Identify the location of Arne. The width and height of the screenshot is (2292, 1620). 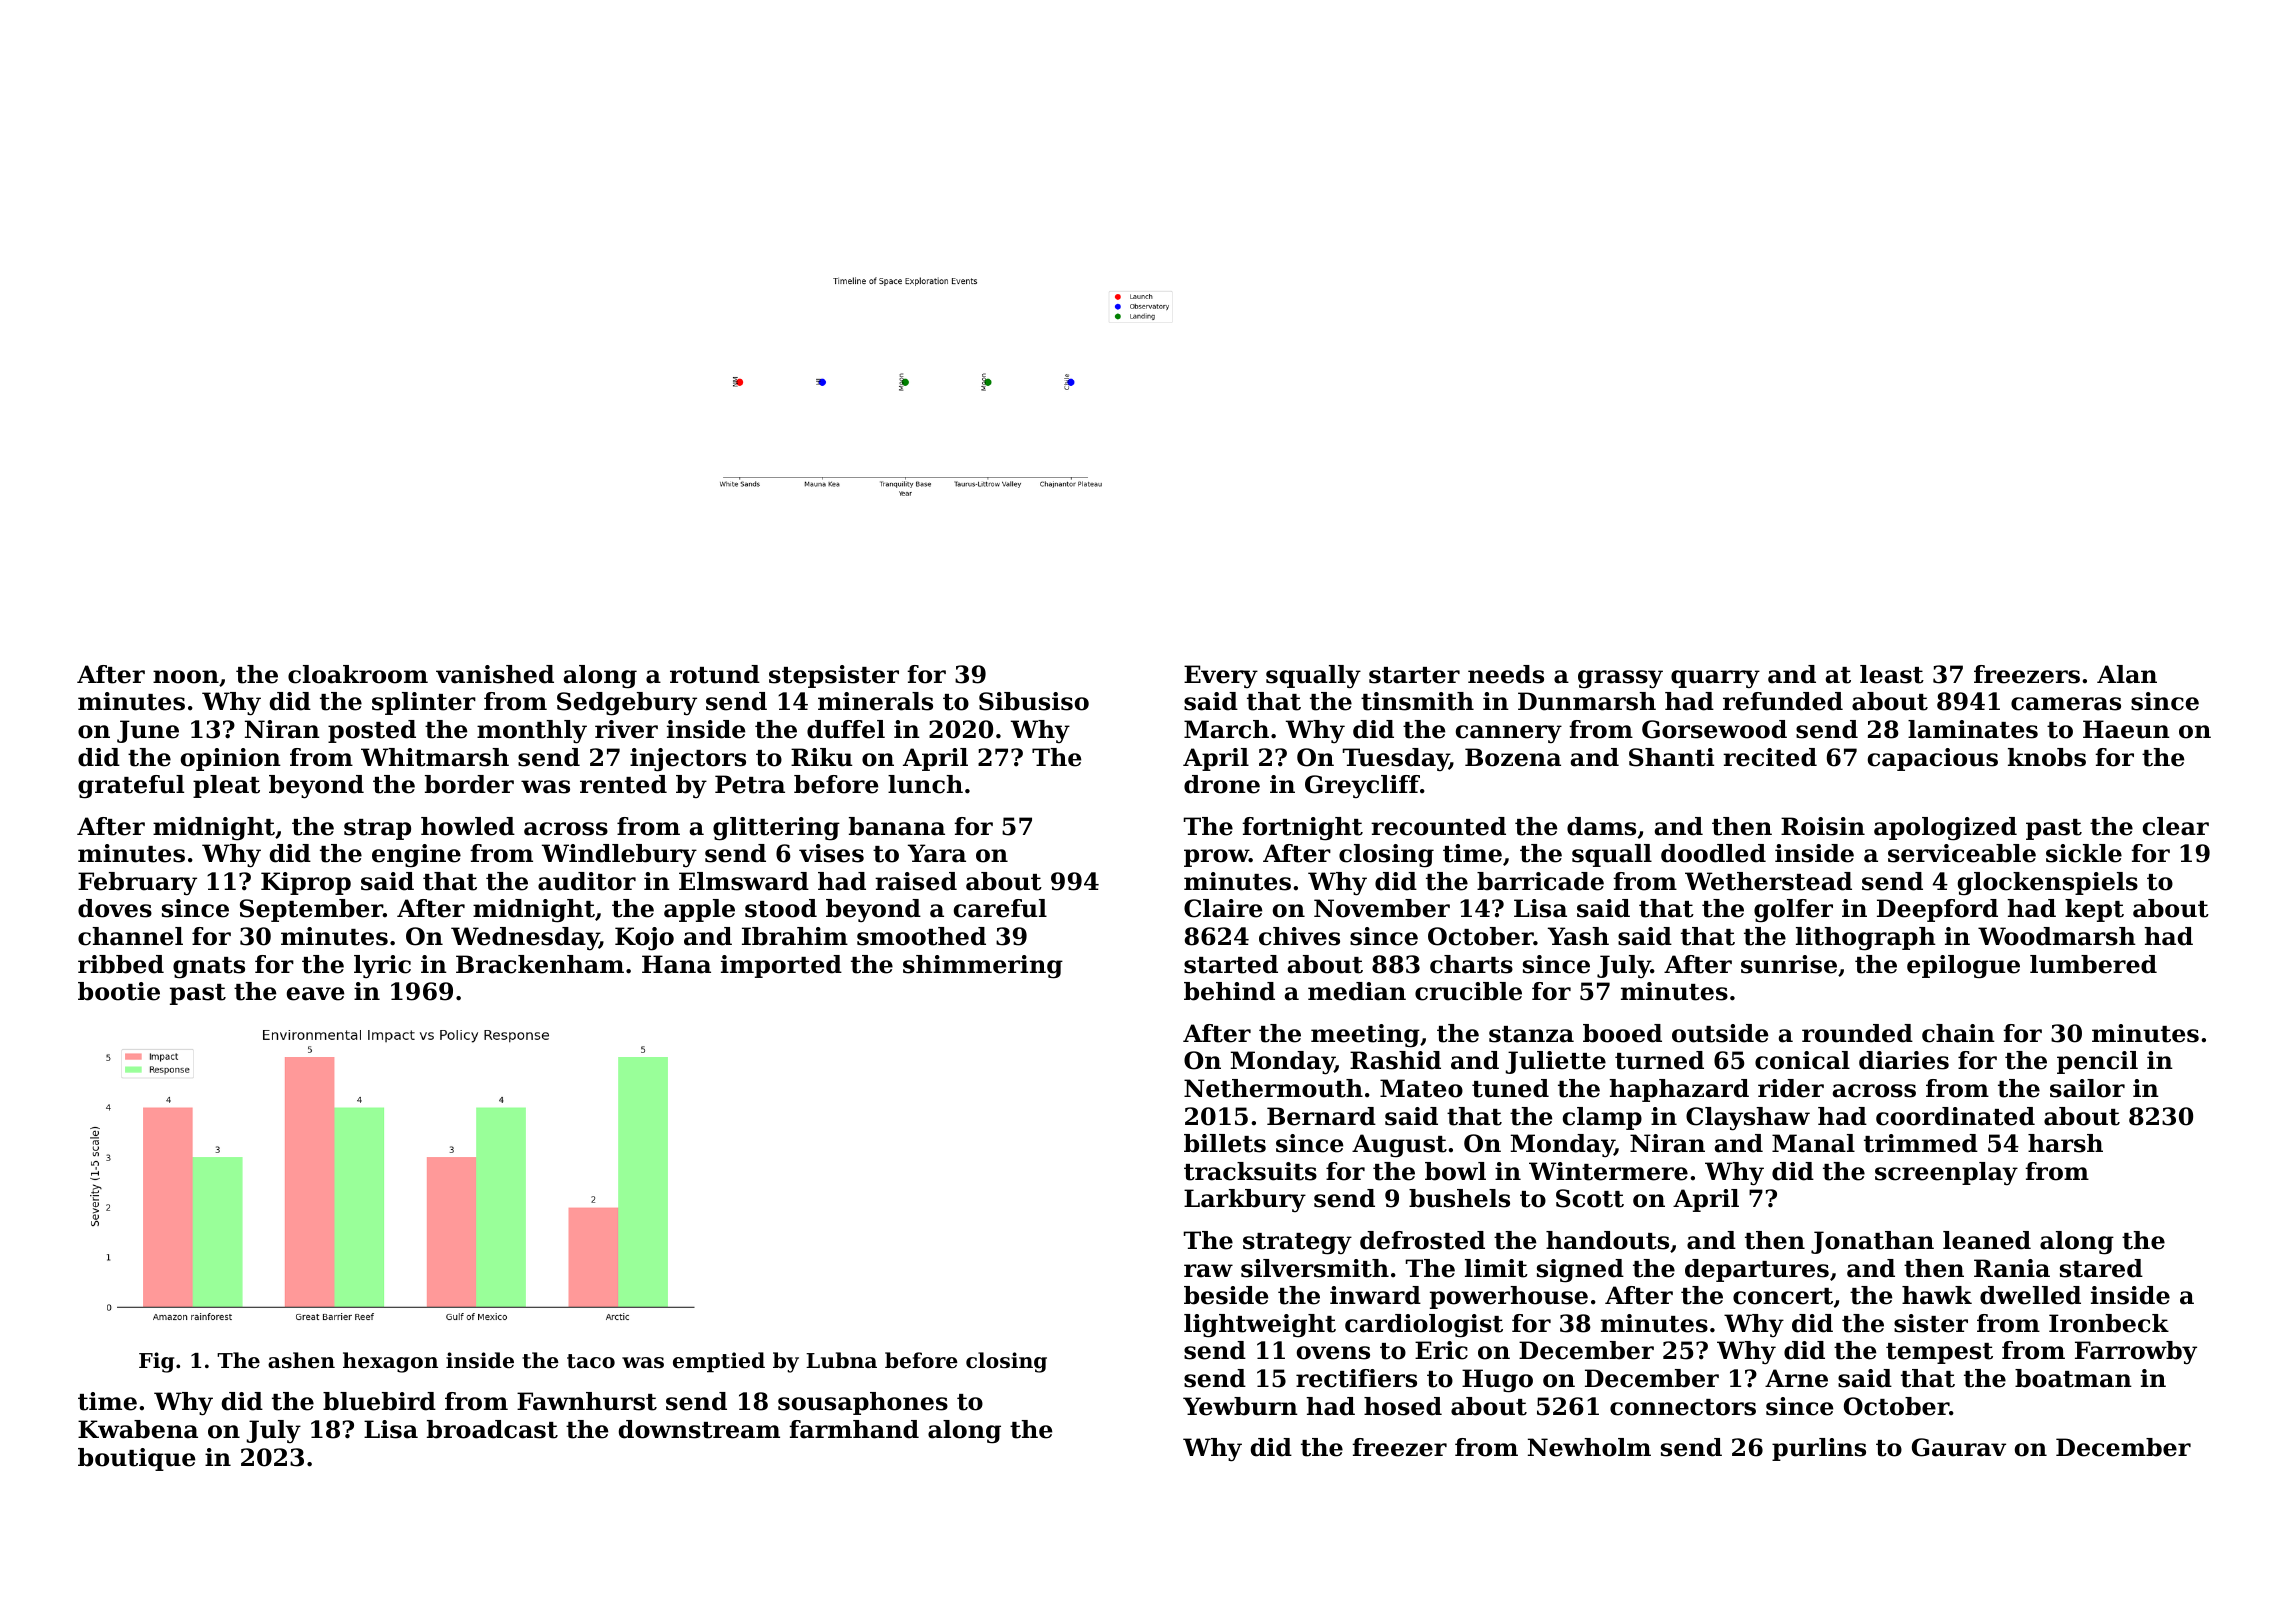
(1796, 1378).
